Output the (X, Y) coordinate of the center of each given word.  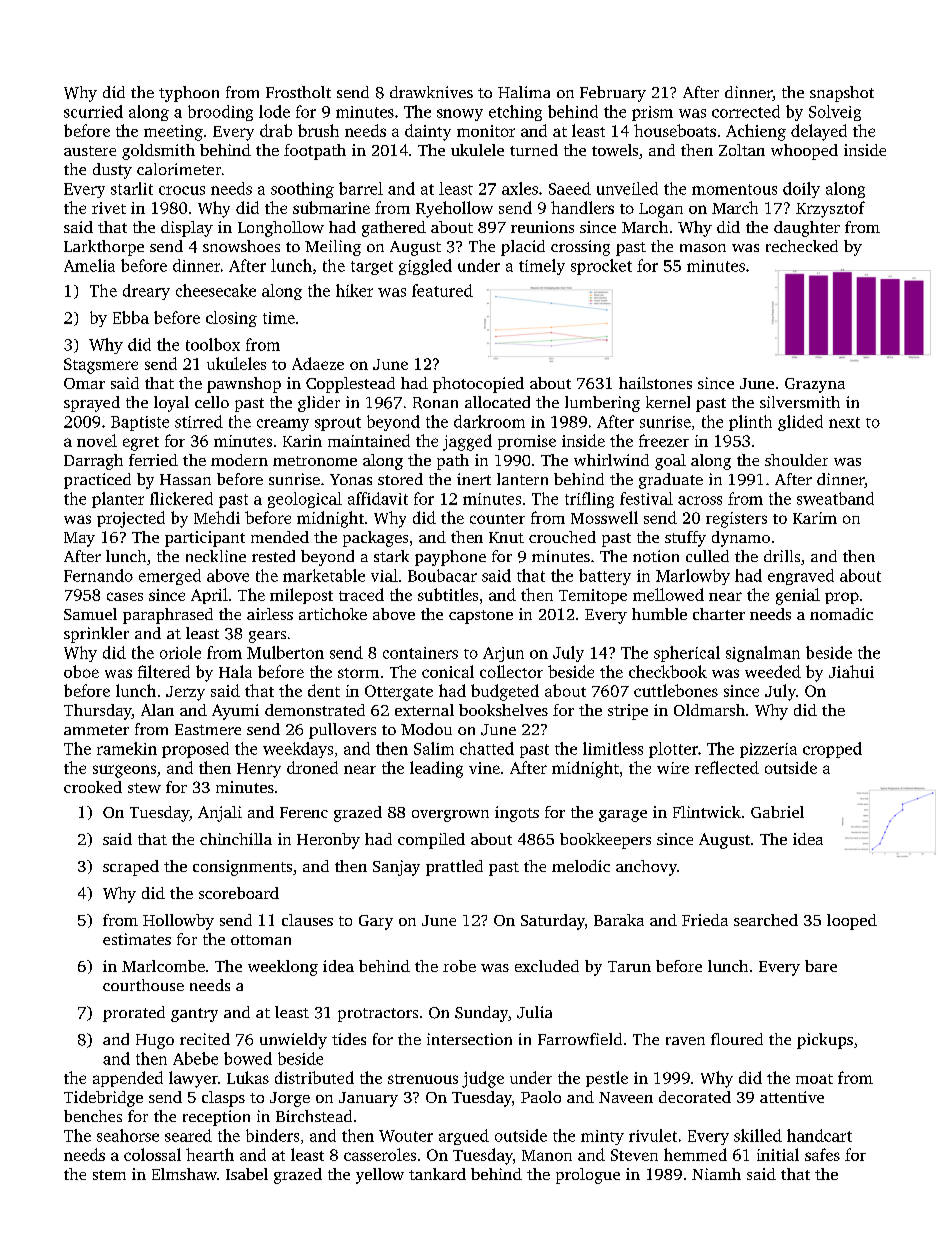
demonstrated (315, 710)
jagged (467, 442)
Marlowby (693, 577)
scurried (93, 111)
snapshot (842, 94)
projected (131, 519)
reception (216, 1118)
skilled (758, 1135)
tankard (437, 1174)
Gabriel (777, 812)
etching (515, 113)
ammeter (96, 730)
